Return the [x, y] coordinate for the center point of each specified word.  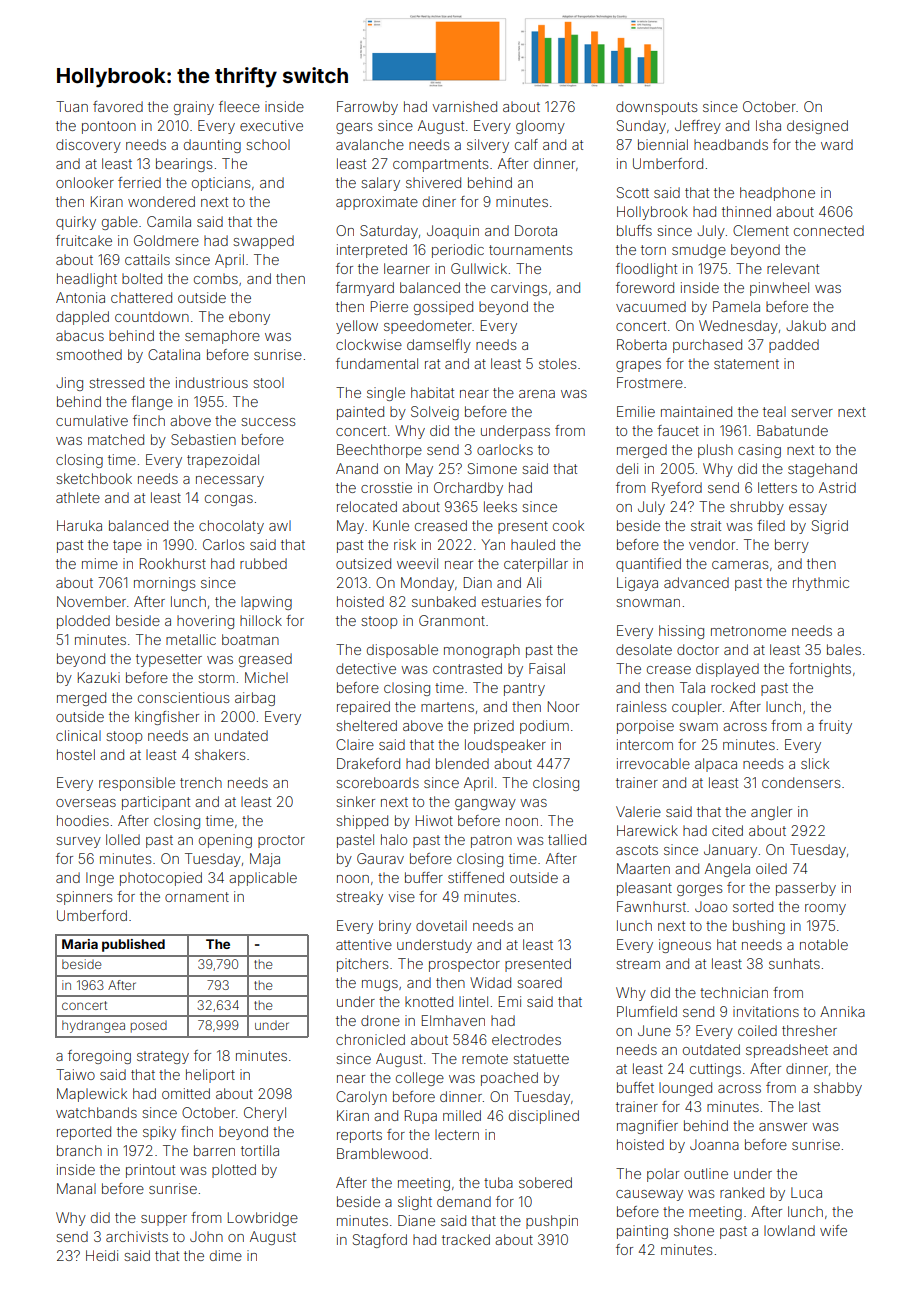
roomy [825, 909]
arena [537, 394]
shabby [838, 1089]
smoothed [89, 354]
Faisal [547, 668]
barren [214, 1150]
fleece [239, 106]
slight [415, 1203]
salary [380, 184]
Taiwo [75, 1074]
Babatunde [792, 430]
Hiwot [434, 820]
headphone [777, 194]
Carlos [223, 544]
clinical [78, 735]
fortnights [820, 670]
